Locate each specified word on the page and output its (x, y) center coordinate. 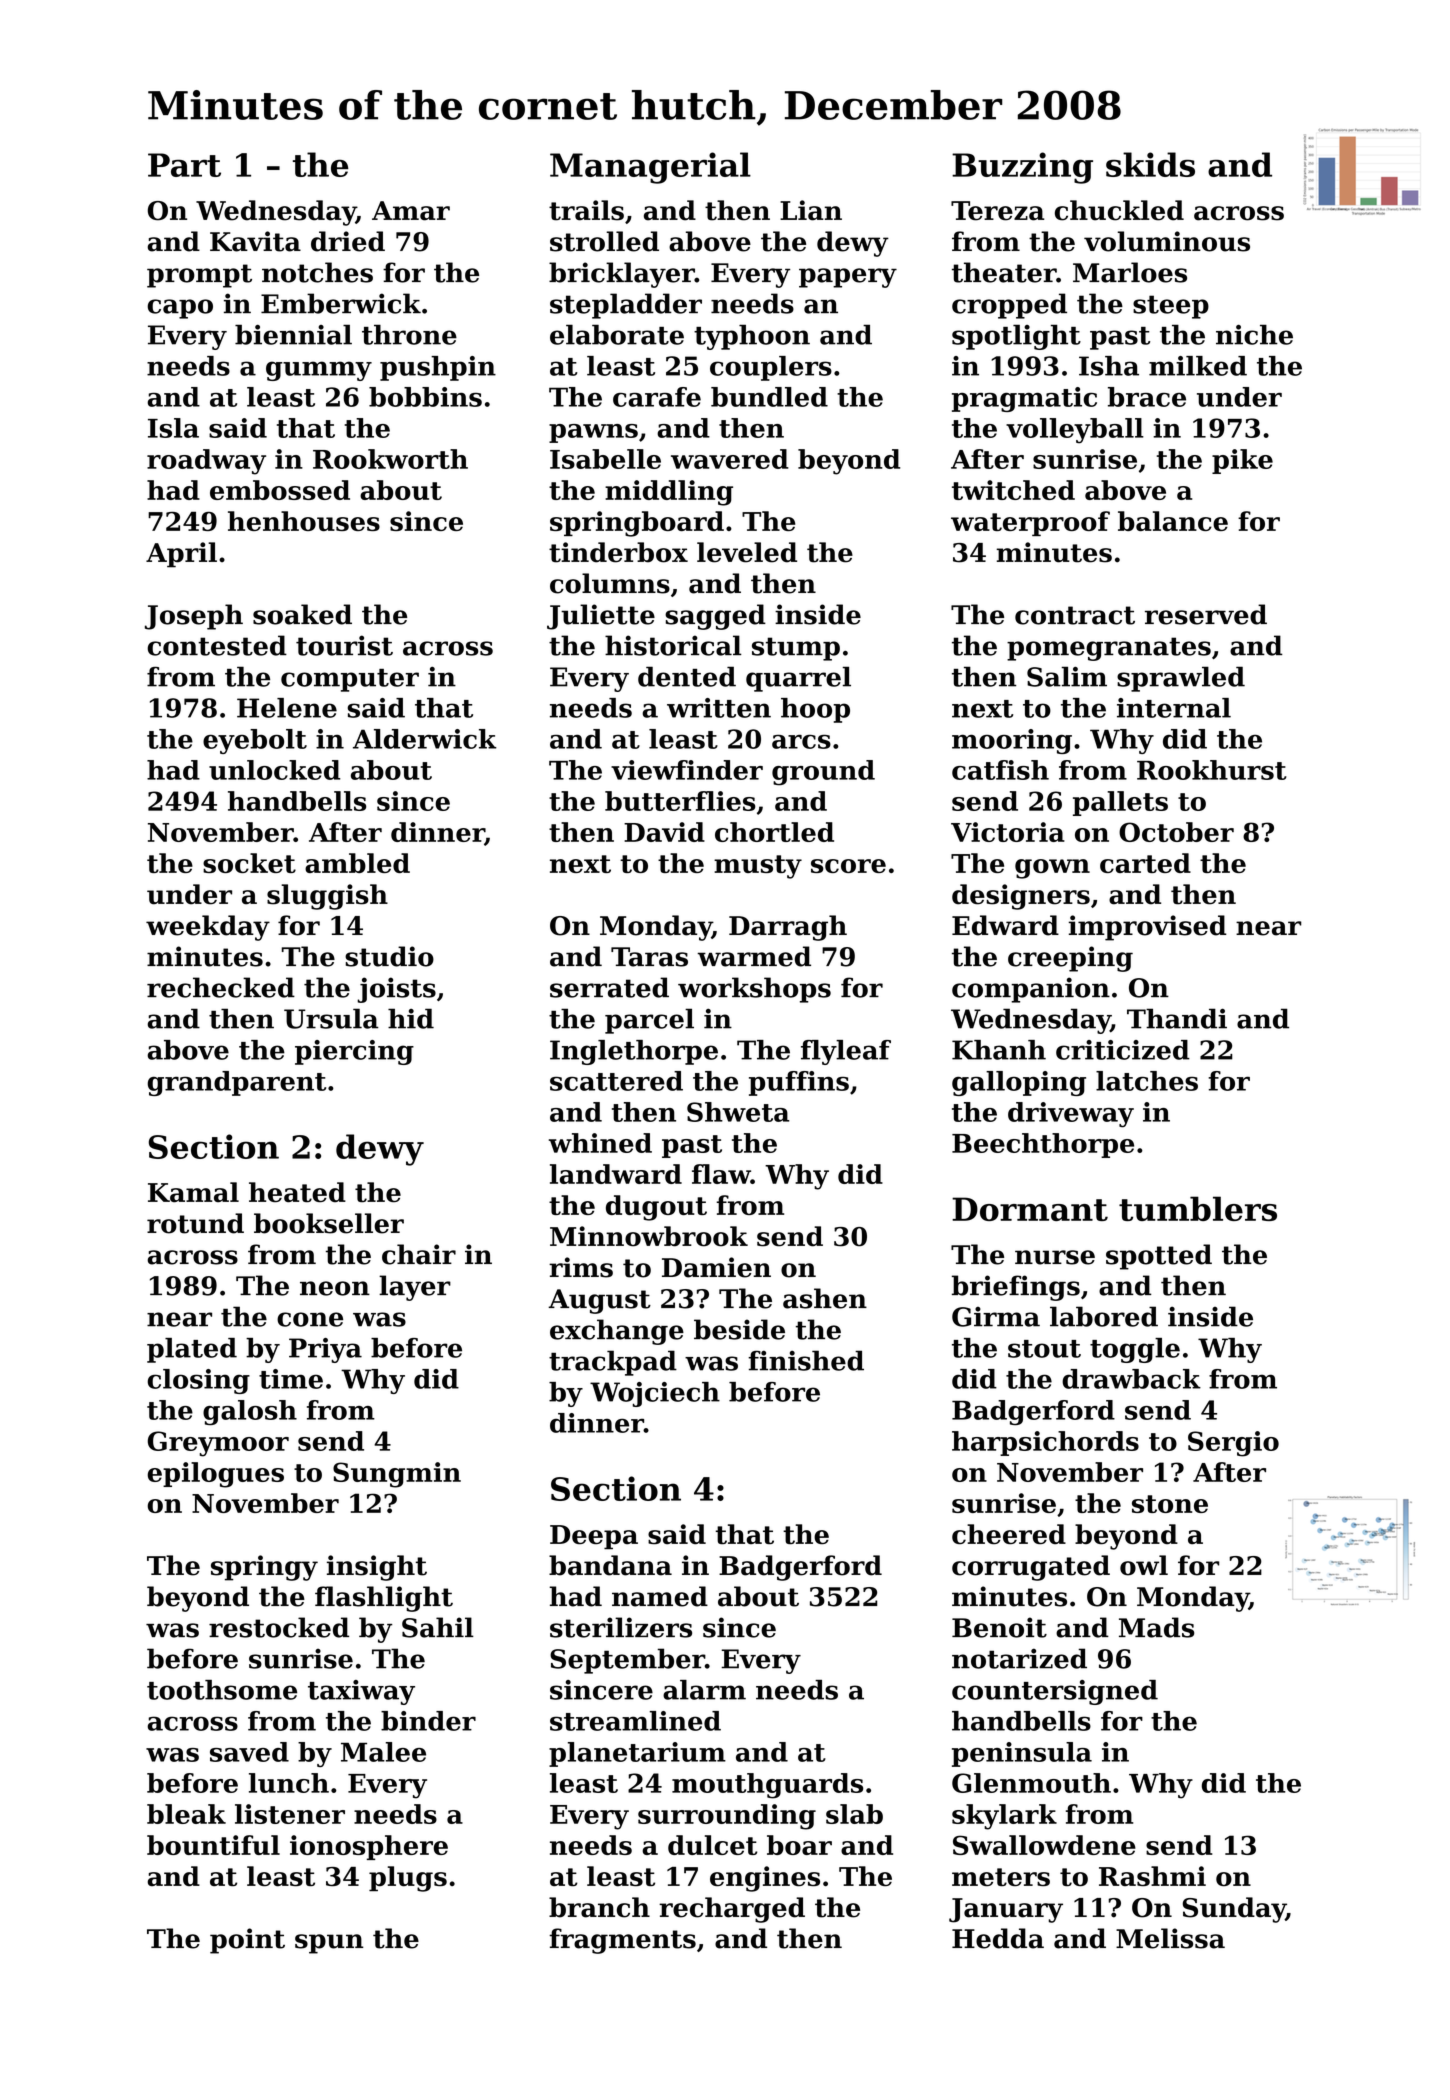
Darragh (788, 928)
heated (297, 1192)
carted (1145, 863)
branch (599, 1907)
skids (1150, 164)
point (247, 1941)
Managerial (650, 168)
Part (184, 165)
